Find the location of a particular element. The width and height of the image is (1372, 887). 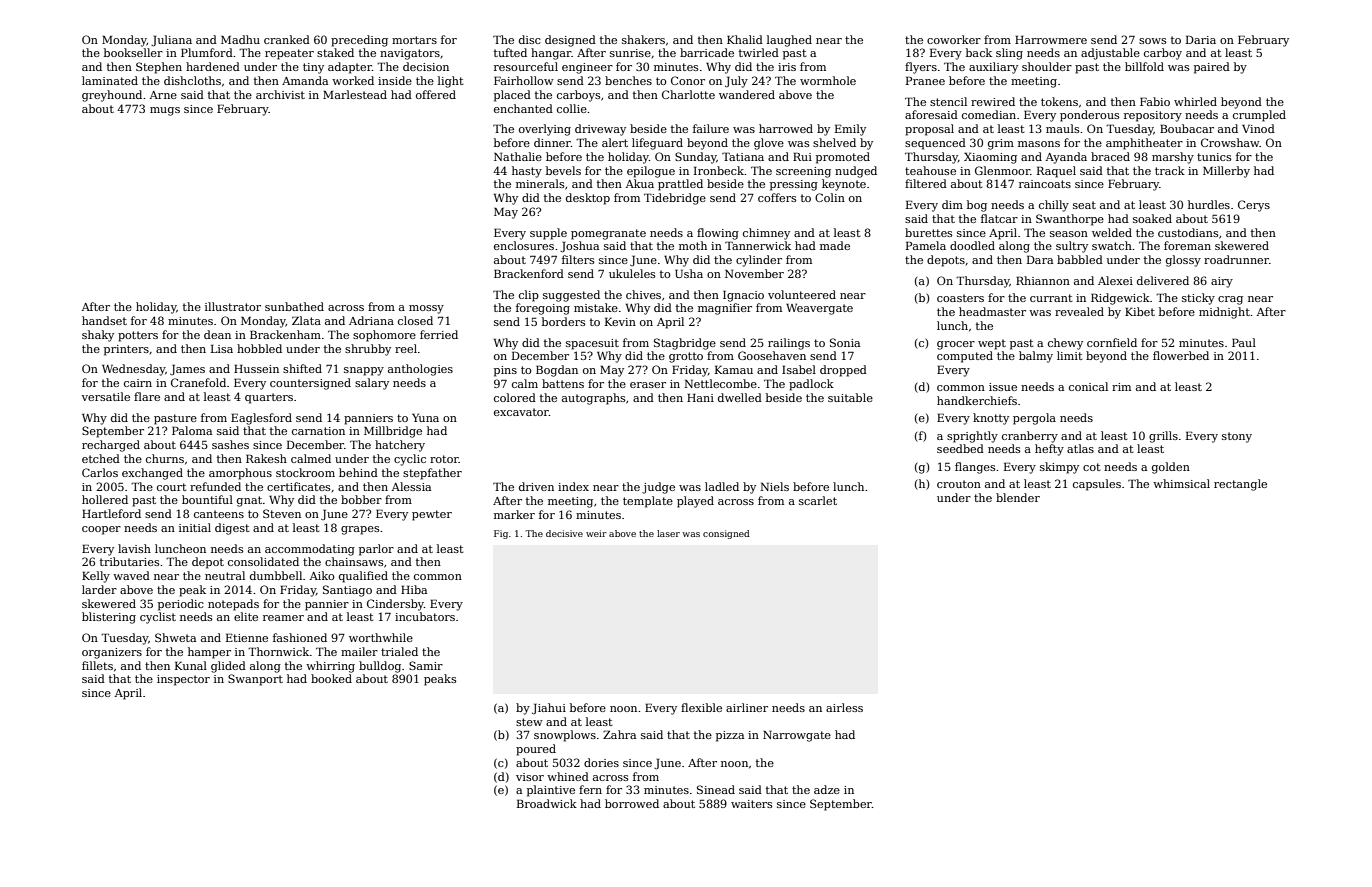

blistering is located at coordinates (109, 618).
